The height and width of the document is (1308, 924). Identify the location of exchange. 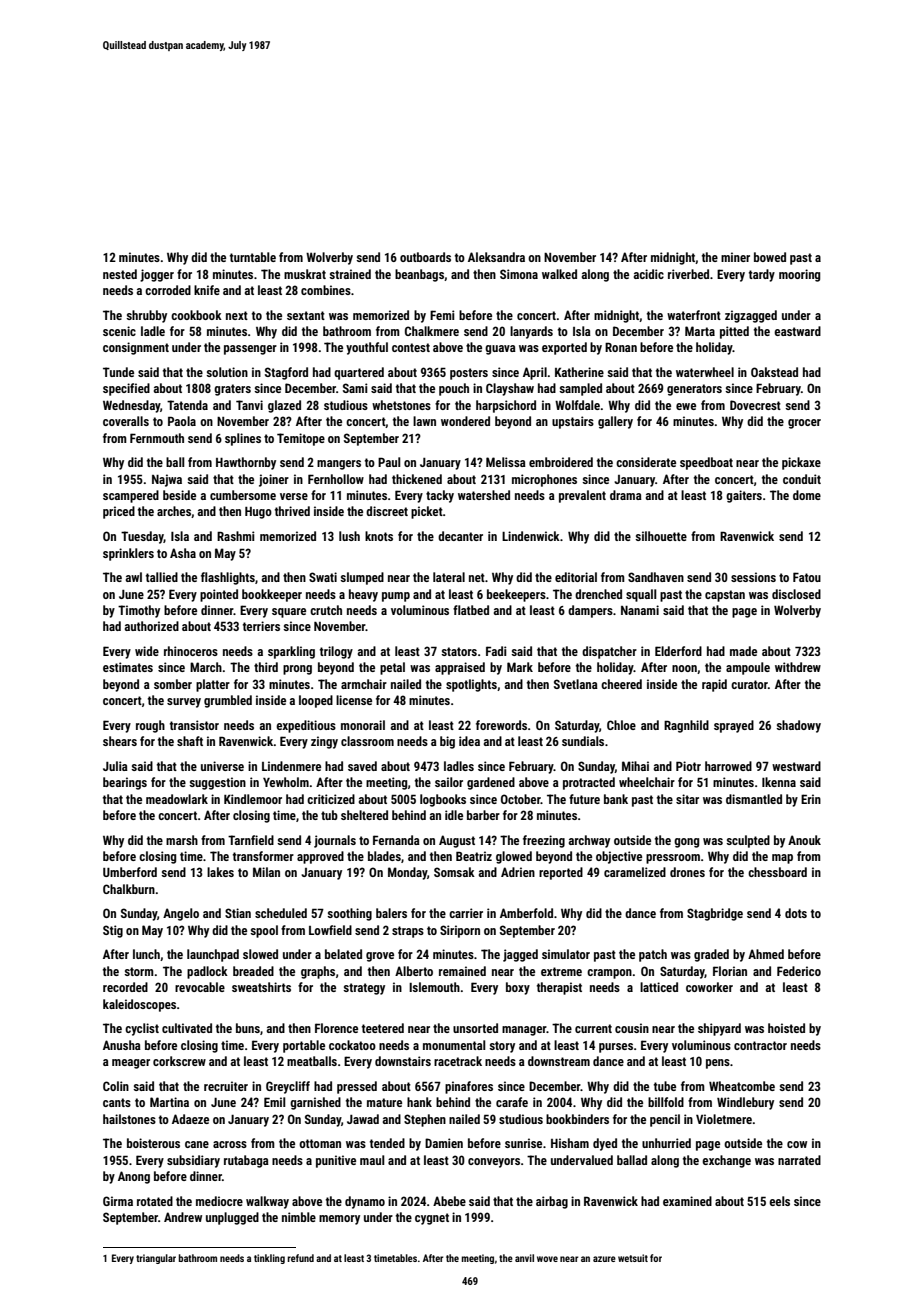
(726, 1161).
